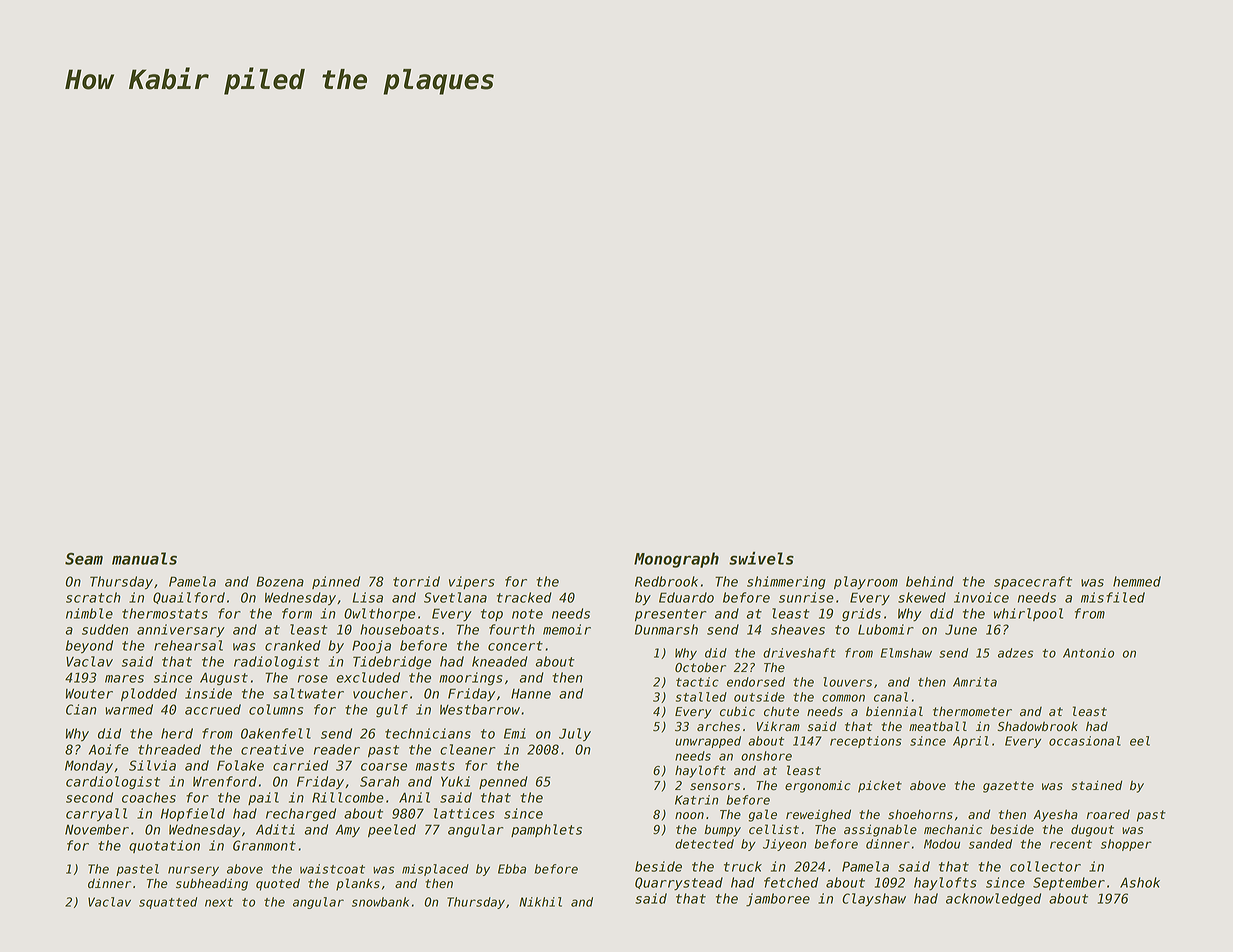 The image size is (1233, 952). I want to click on squatted, so click(168, 903).
